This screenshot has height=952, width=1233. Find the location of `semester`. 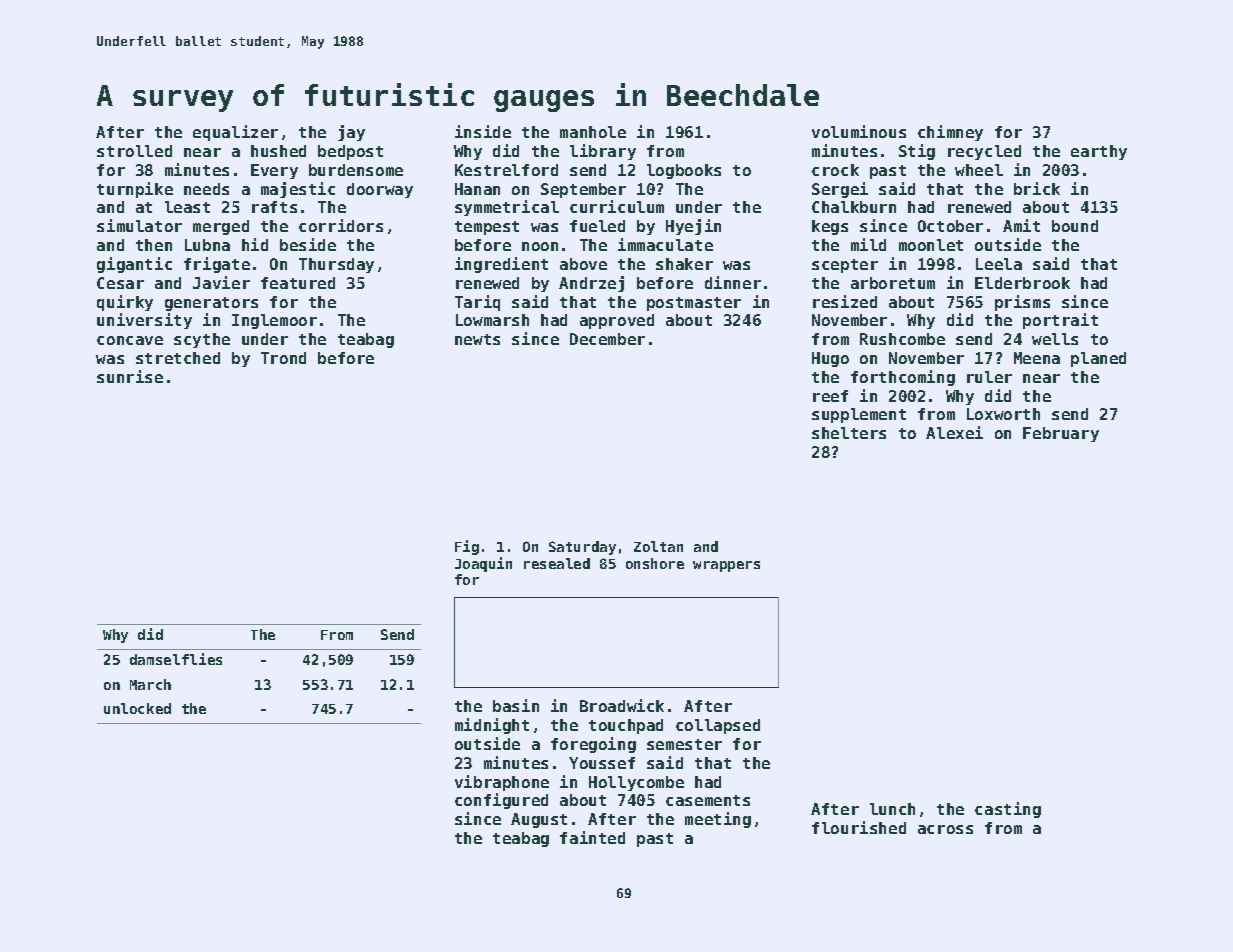

semester is located at coordinates (684, 744).
